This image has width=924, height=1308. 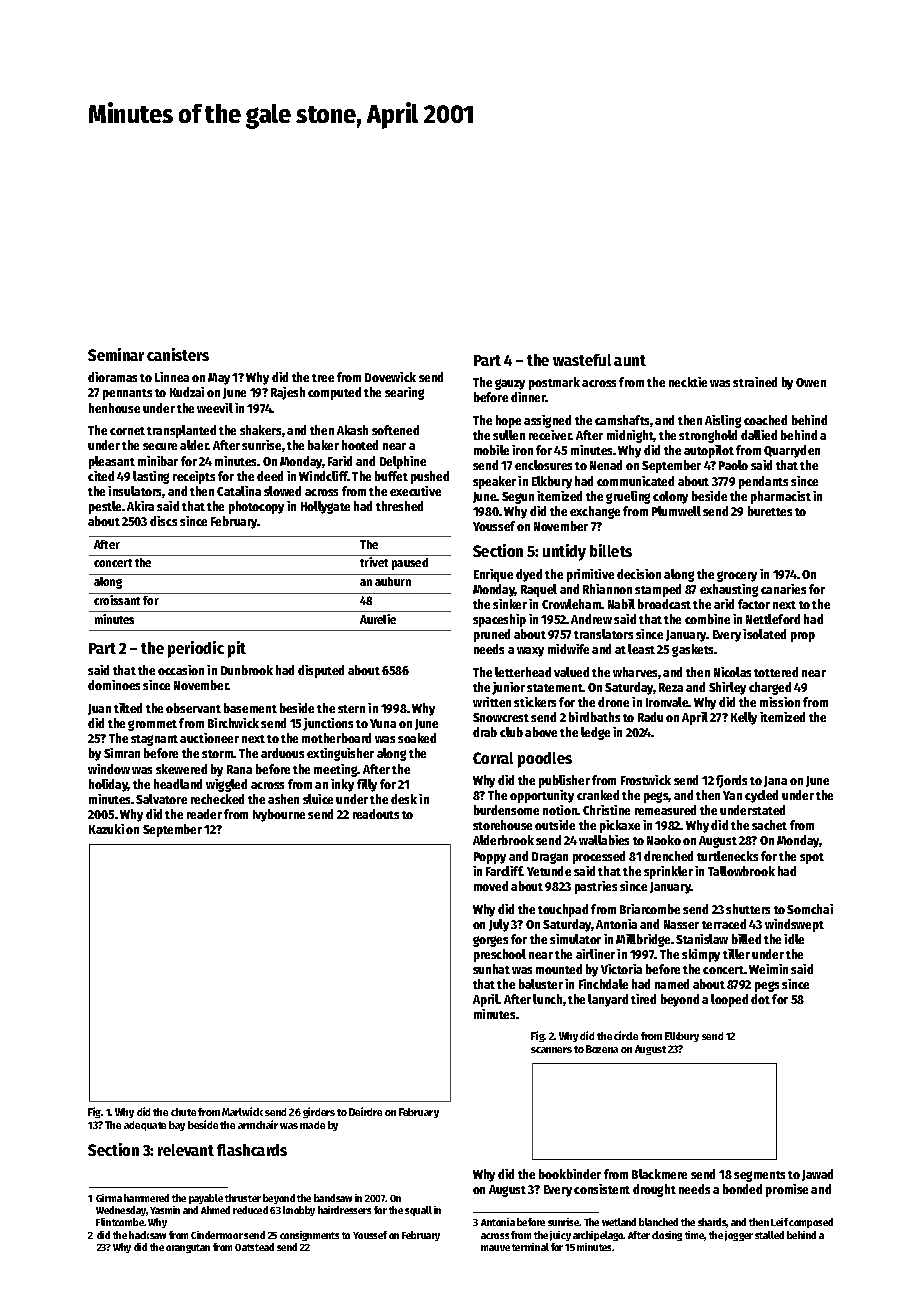 What do you see at coordinates (688, 382) in the image?
I see `necktie` at bounding box center [688, 382].
